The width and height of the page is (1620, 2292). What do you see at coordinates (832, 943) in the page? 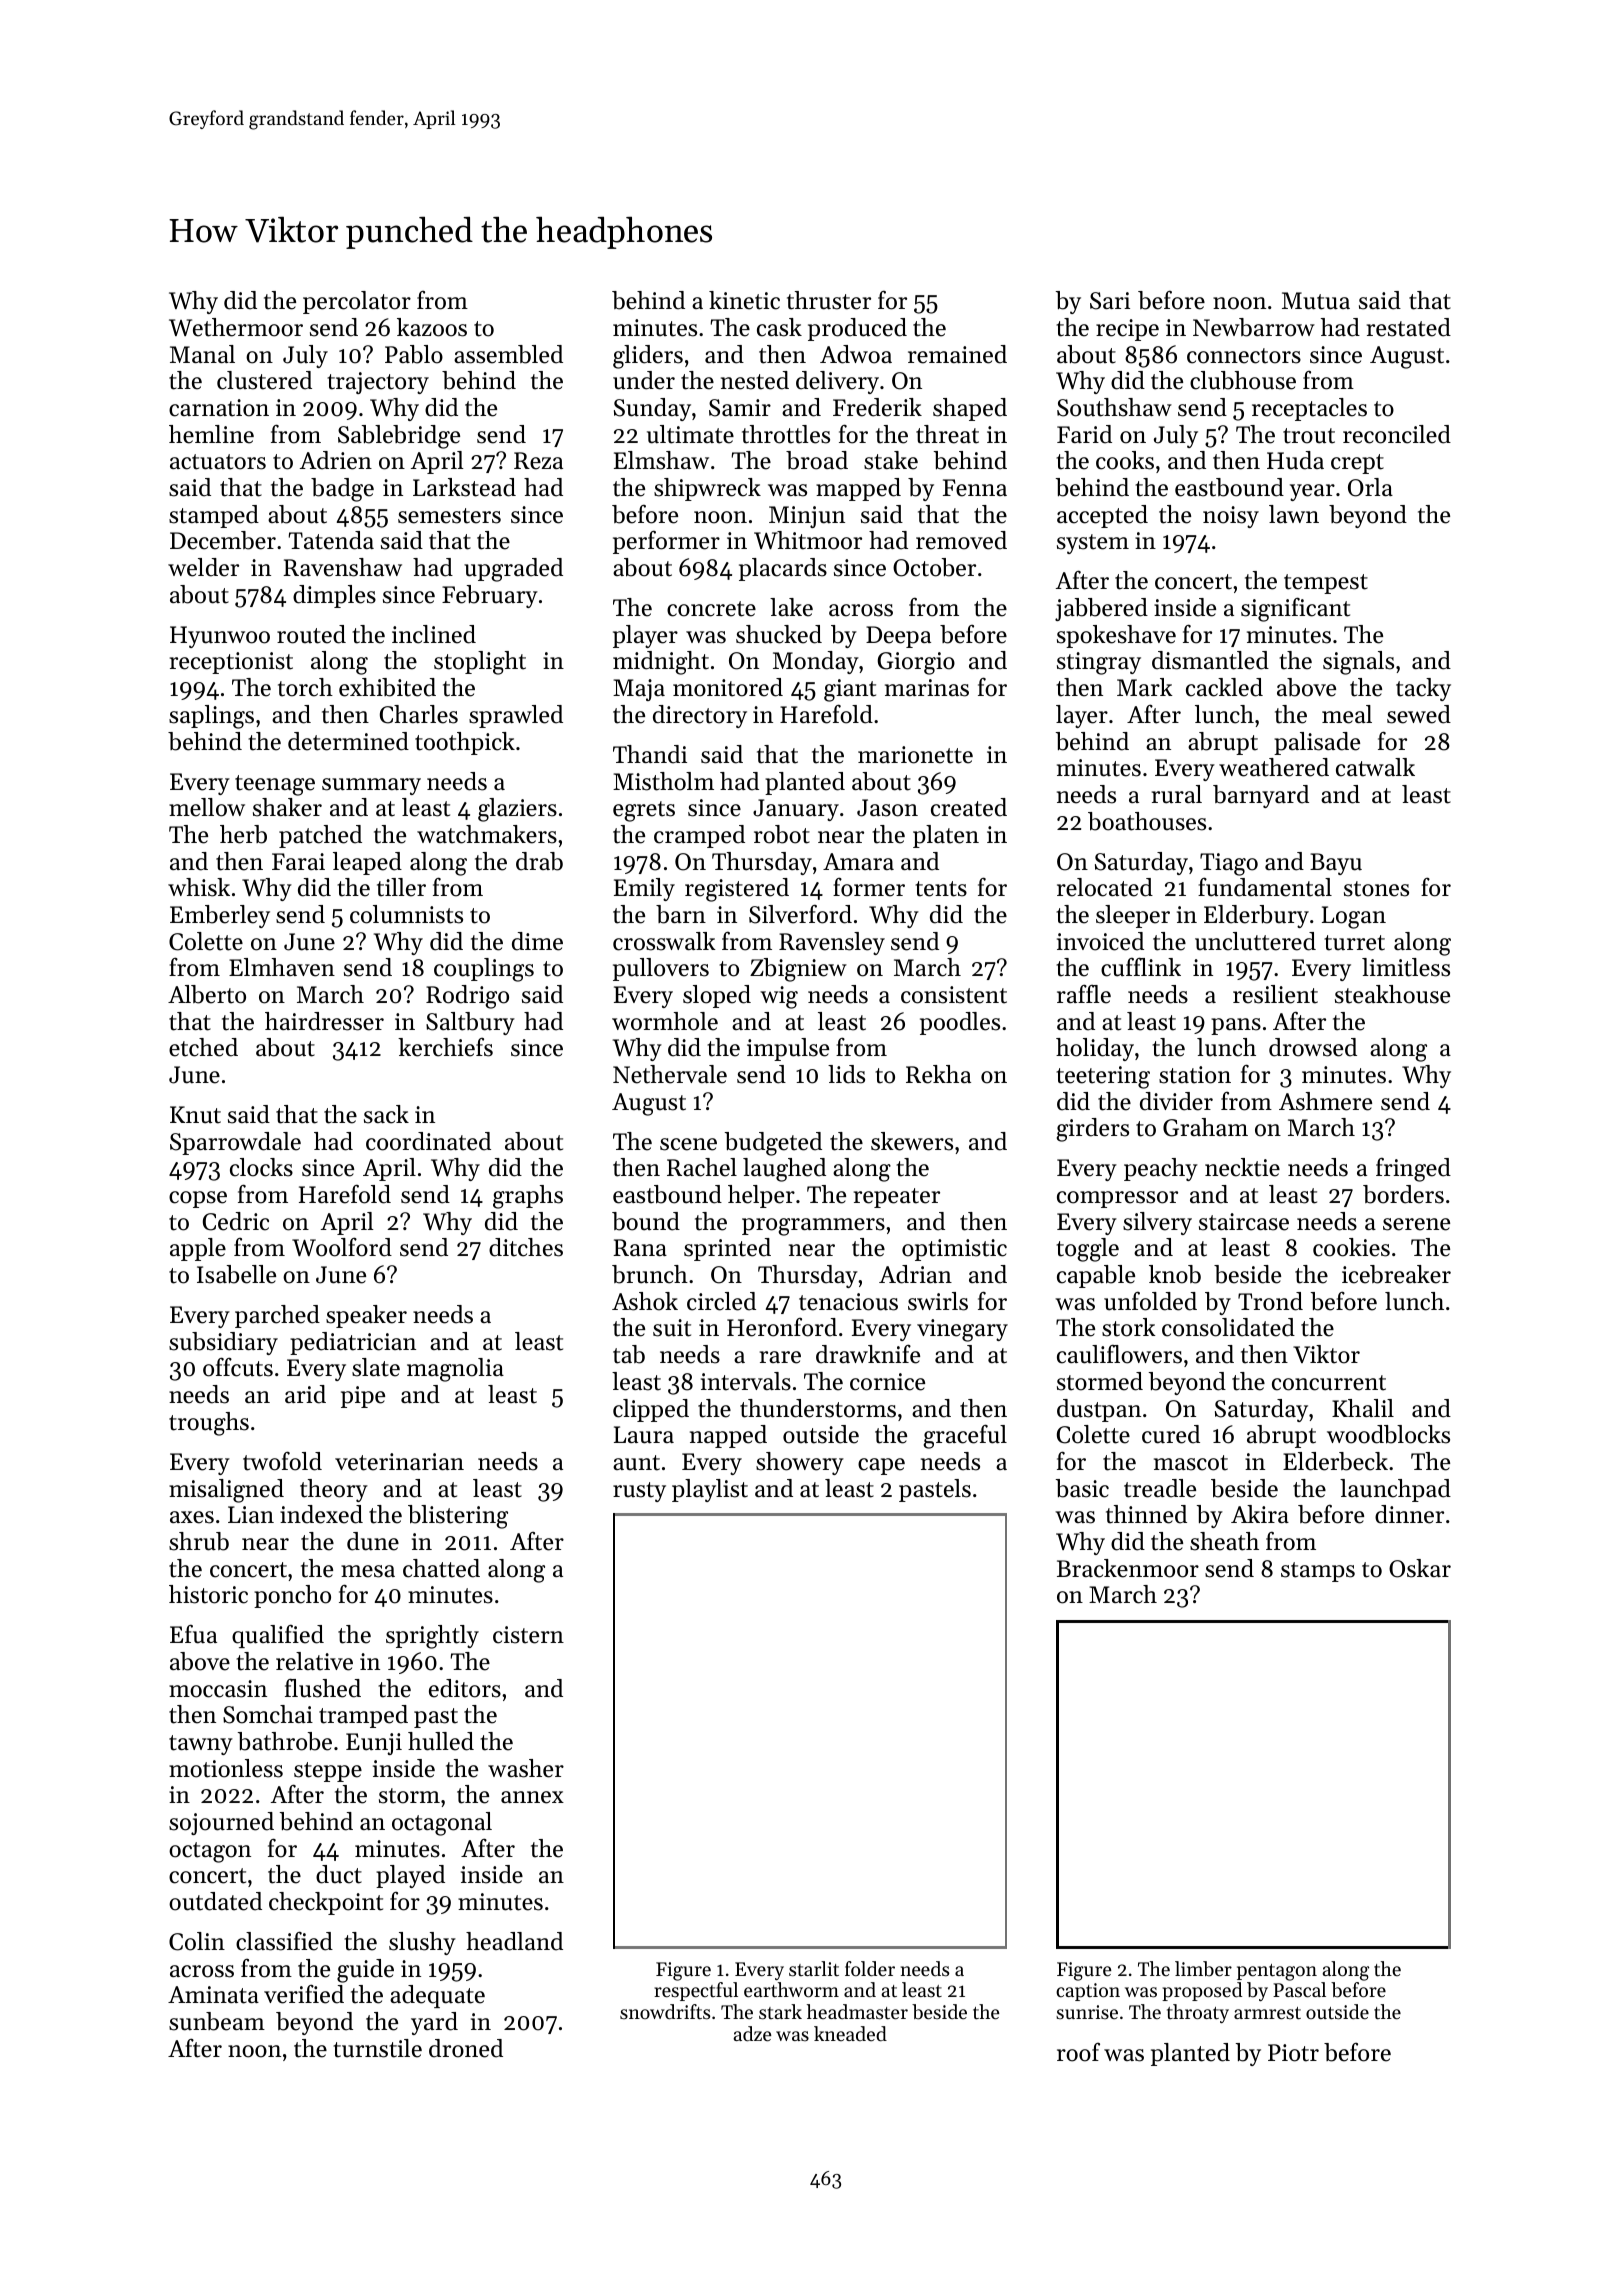
I see `Ravensley` at bounding box center [832, 943].
